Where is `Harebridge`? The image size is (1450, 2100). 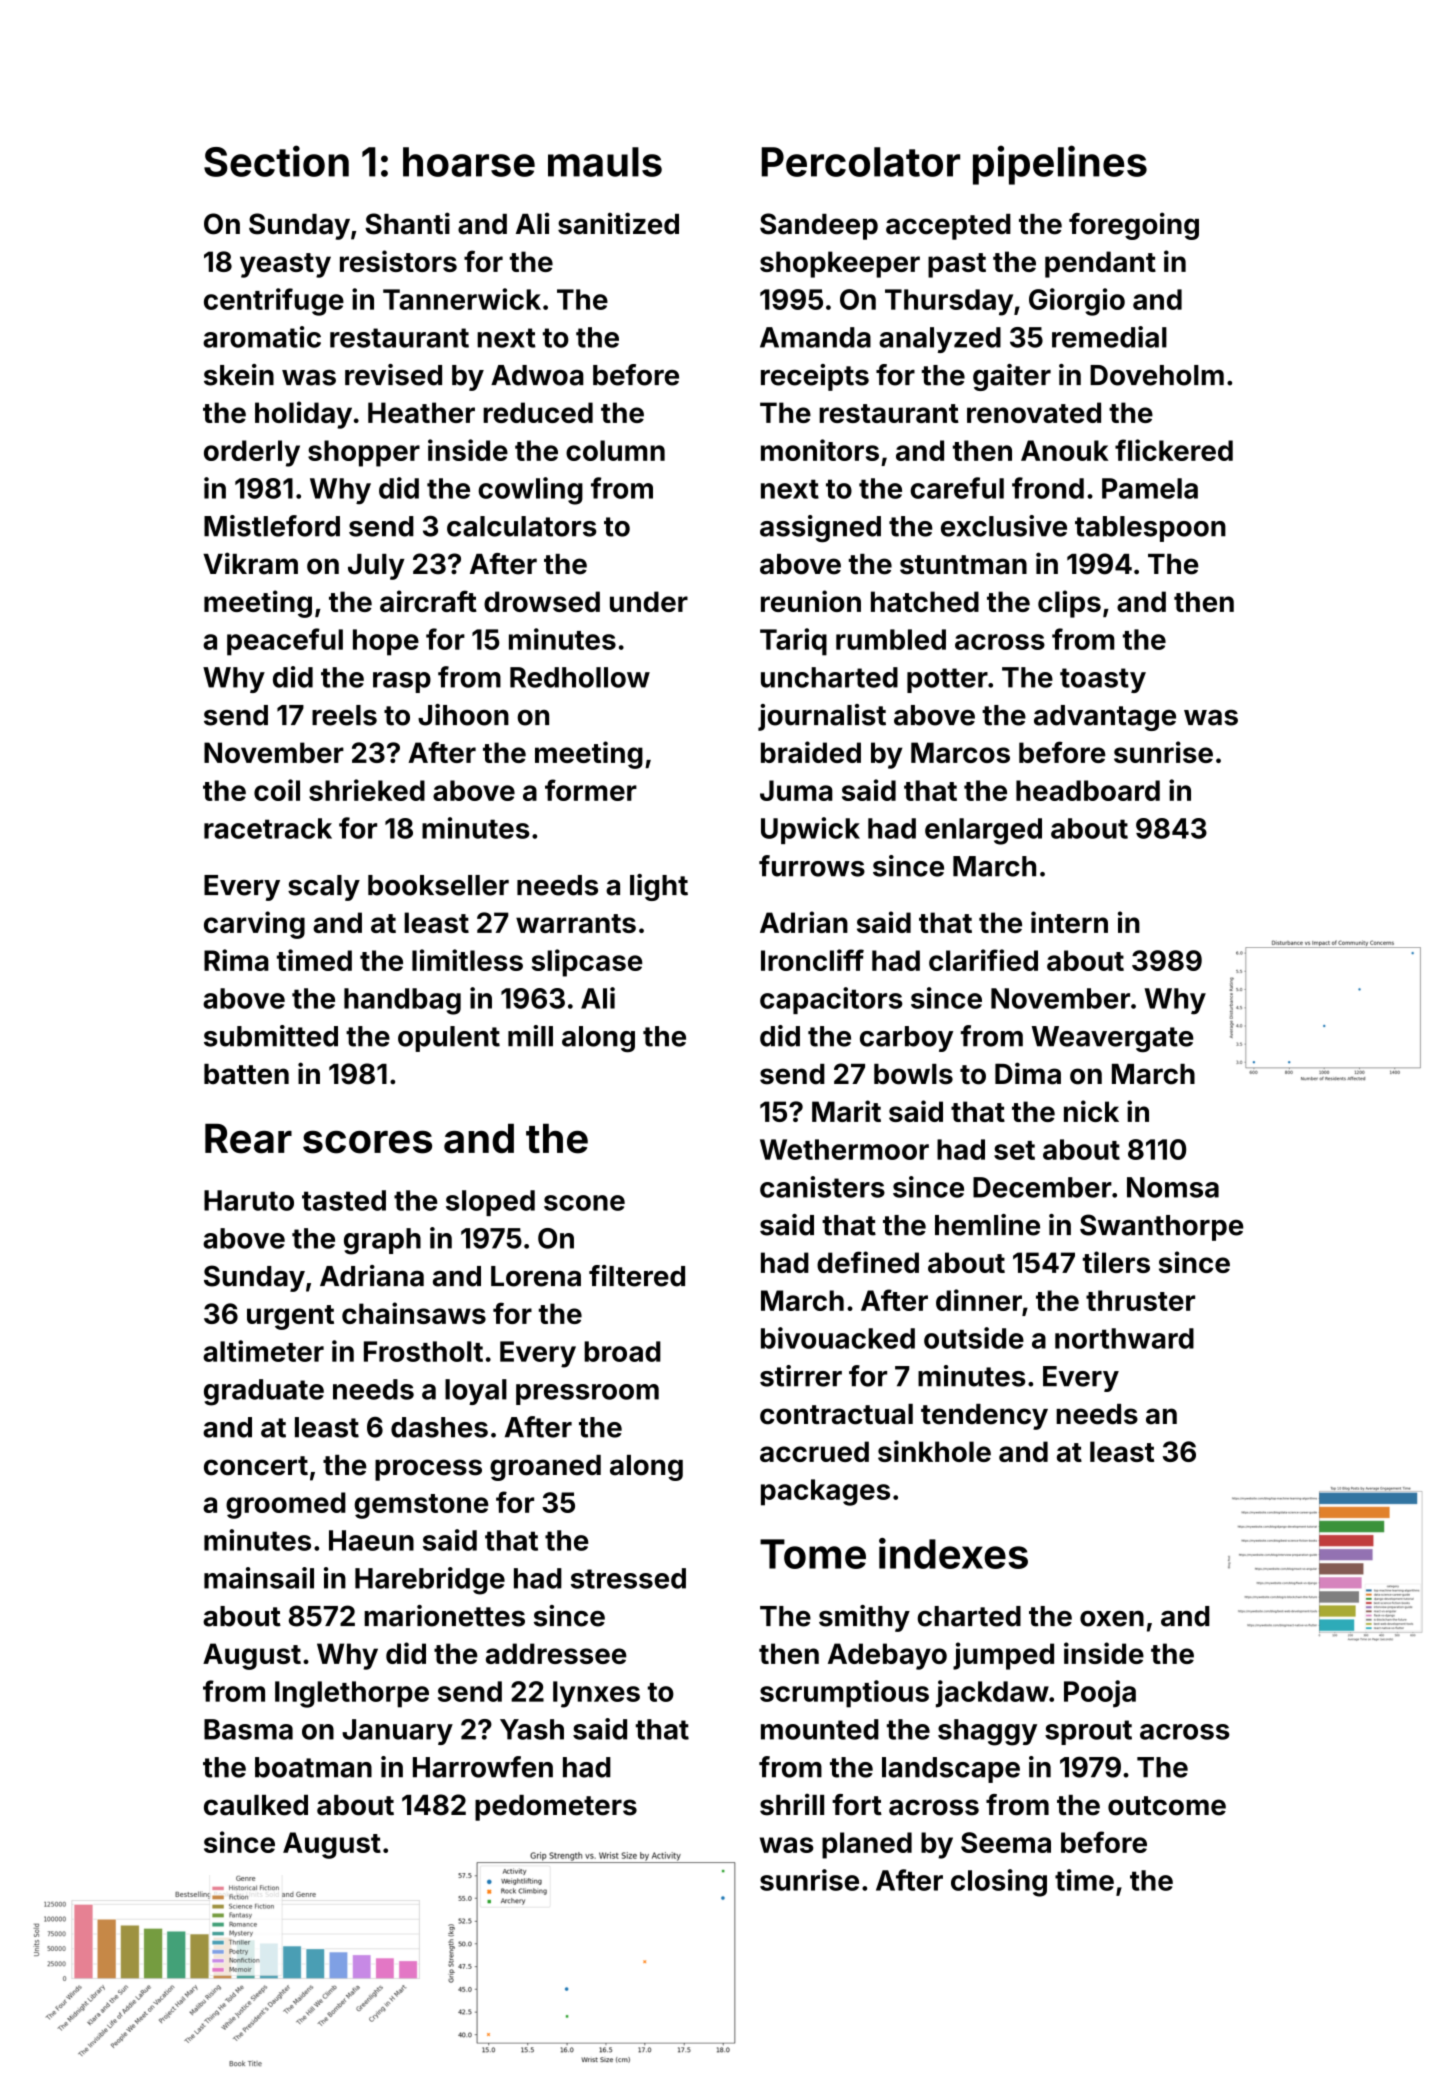 Harebridge is located at coordinates (430, 1581).
